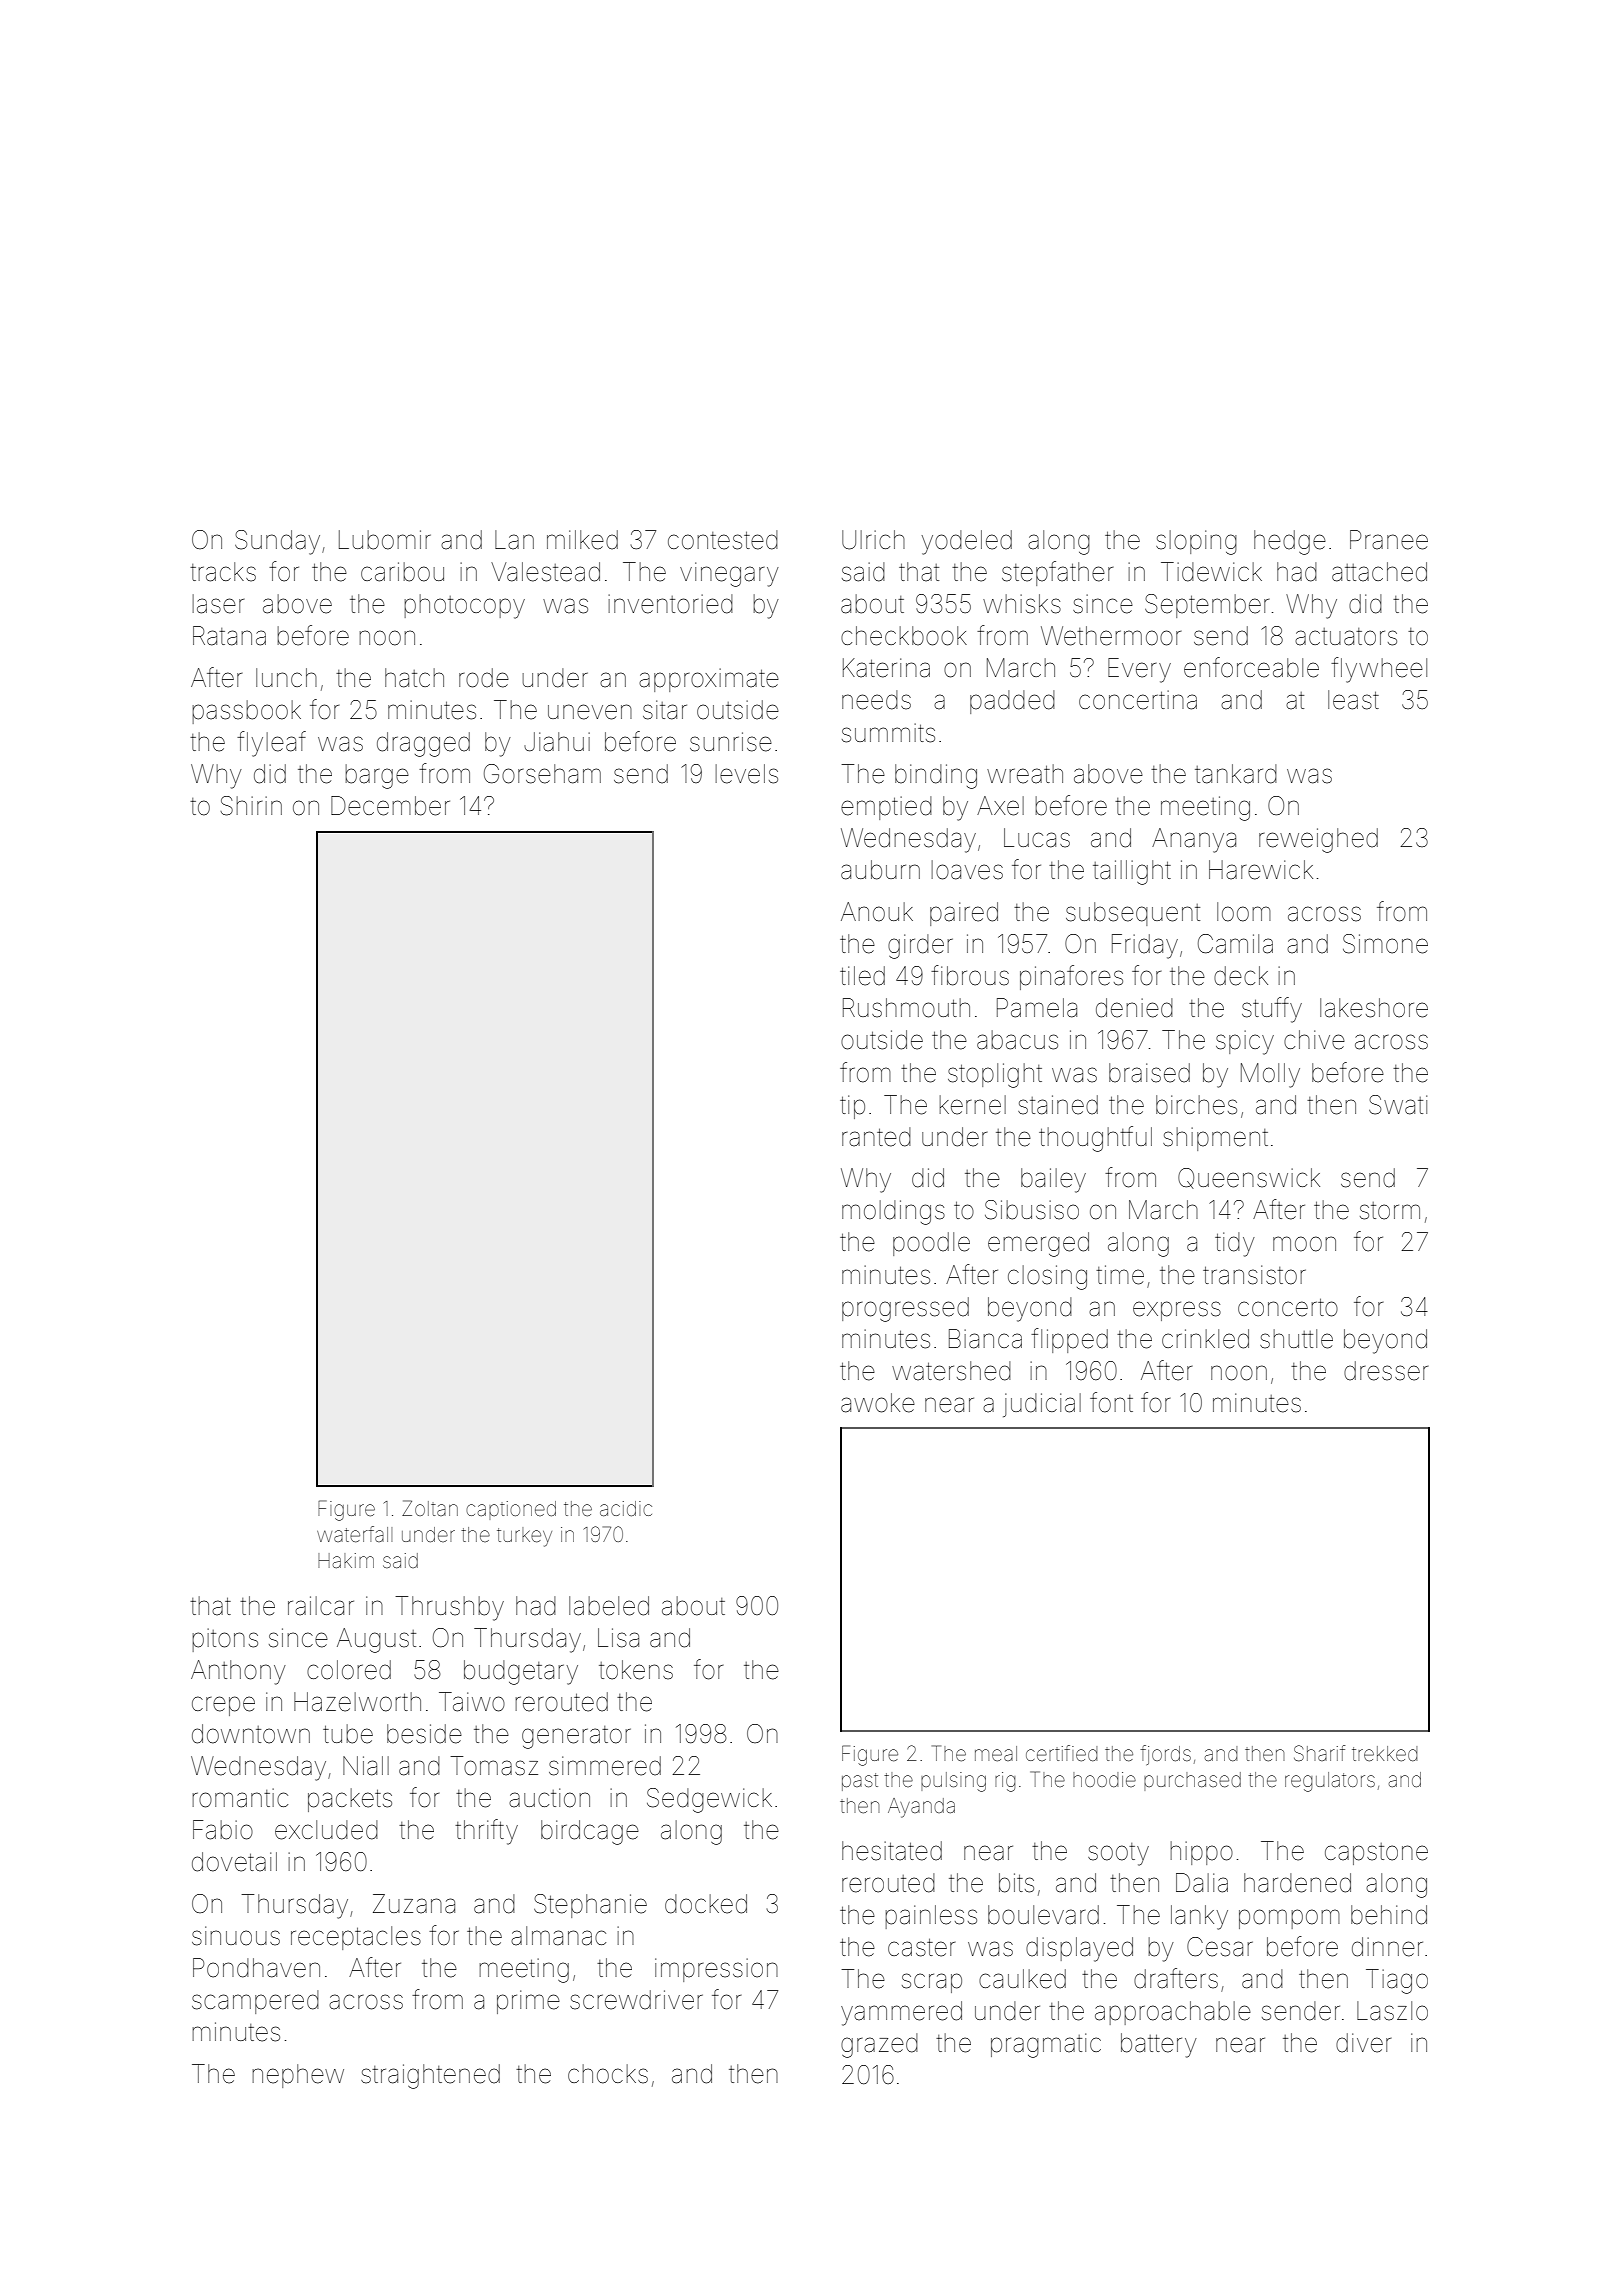 The width and height of the screenshot is (1620, 2292). I want to click on Lisa, so click(618, 1638).
